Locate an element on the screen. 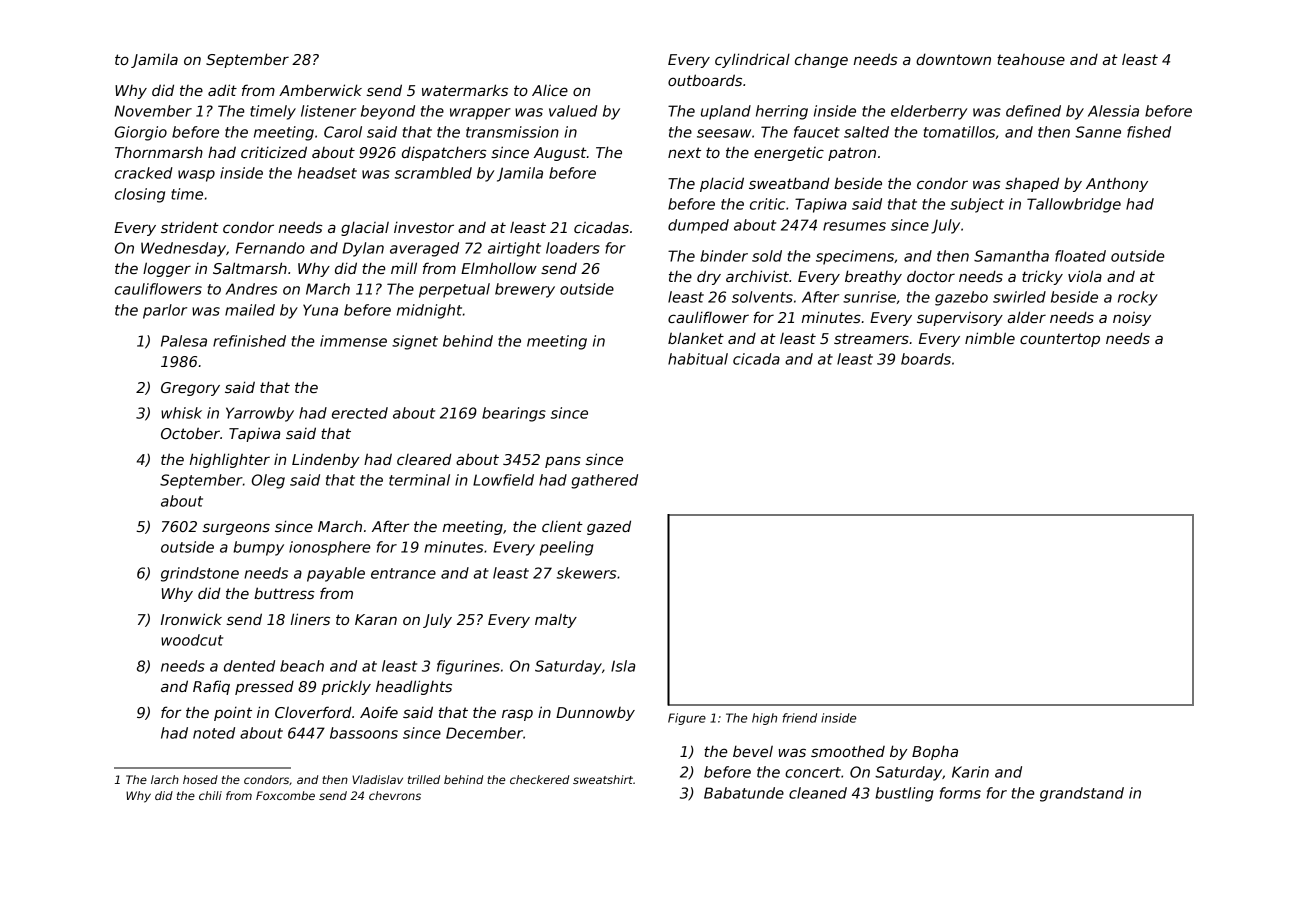 This screenshot has width=1308, height=924. Palesa is located at coordinates (184, 341).
